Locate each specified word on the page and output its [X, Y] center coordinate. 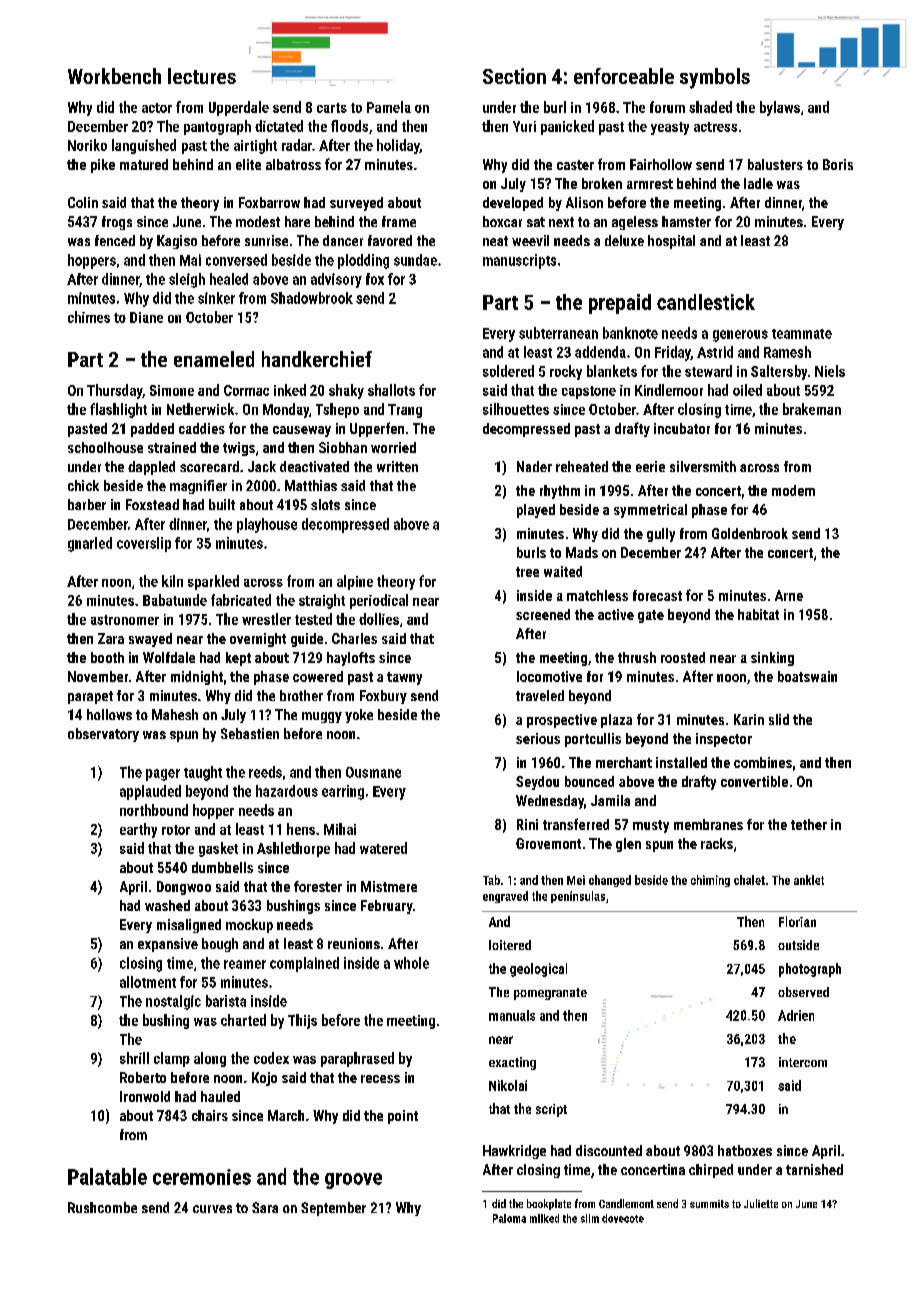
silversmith [703, 466]
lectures [202, 76]
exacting [512, 1063]
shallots [391, 390]
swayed [150, 640]
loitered [510, 945]
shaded [710, 107]
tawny [404, 678]
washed [167, 905]
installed [681, 762]
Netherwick [200, 409]
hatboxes [745, 1150]
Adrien [796, 1015]
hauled [220, 1096]
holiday [398, 146]
